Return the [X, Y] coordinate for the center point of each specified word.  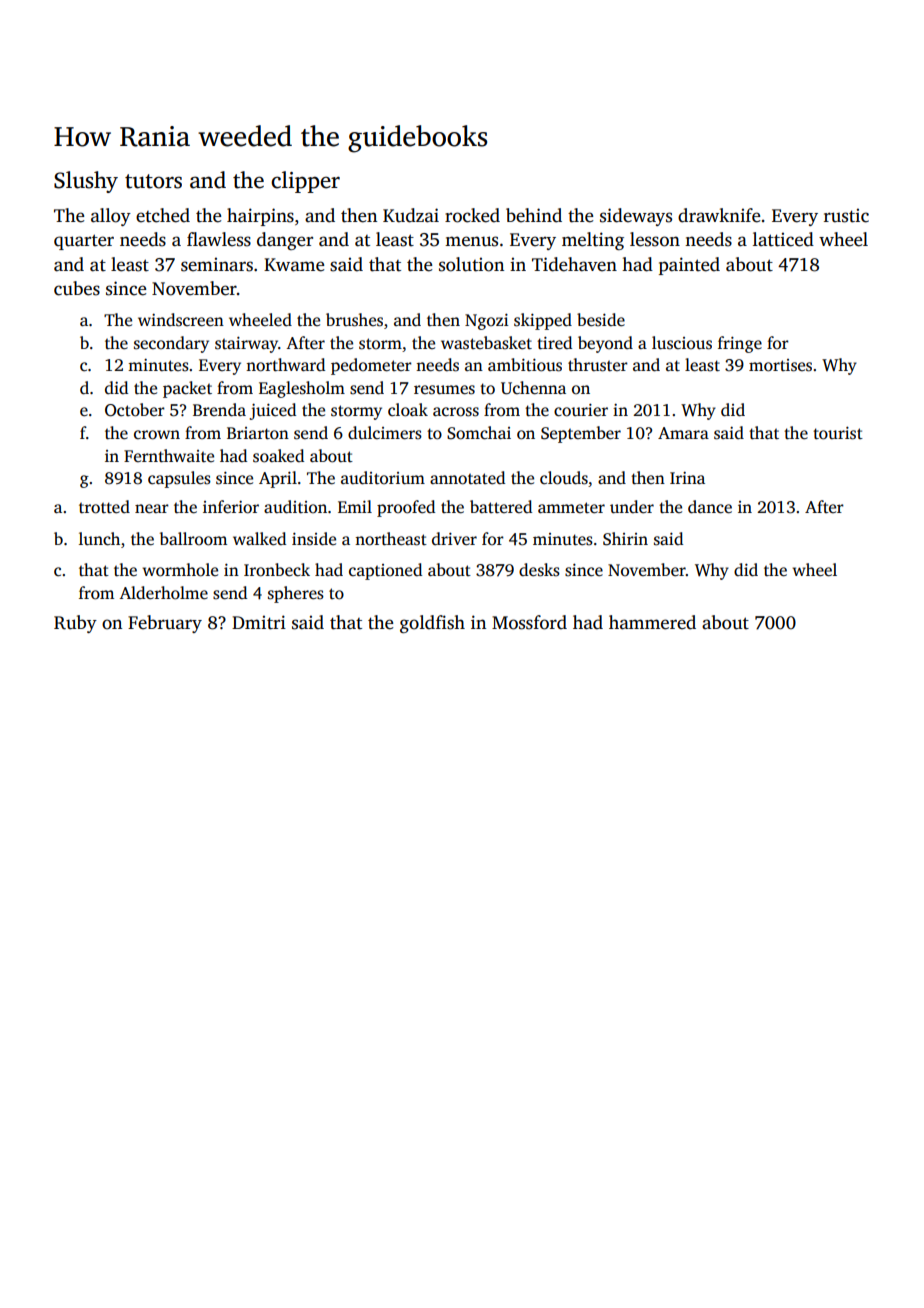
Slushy [86, 182]
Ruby [75, 624]
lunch [99, 539]
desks [539, 570]
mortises [780, 365]
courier [581, 410]
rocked [472, 215]
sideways [636, 217]
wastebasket [486, 343]
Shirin [625, 539]
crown [157, 435]
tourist [838, 433]
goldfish [432, 624]
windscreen [181, 320]
